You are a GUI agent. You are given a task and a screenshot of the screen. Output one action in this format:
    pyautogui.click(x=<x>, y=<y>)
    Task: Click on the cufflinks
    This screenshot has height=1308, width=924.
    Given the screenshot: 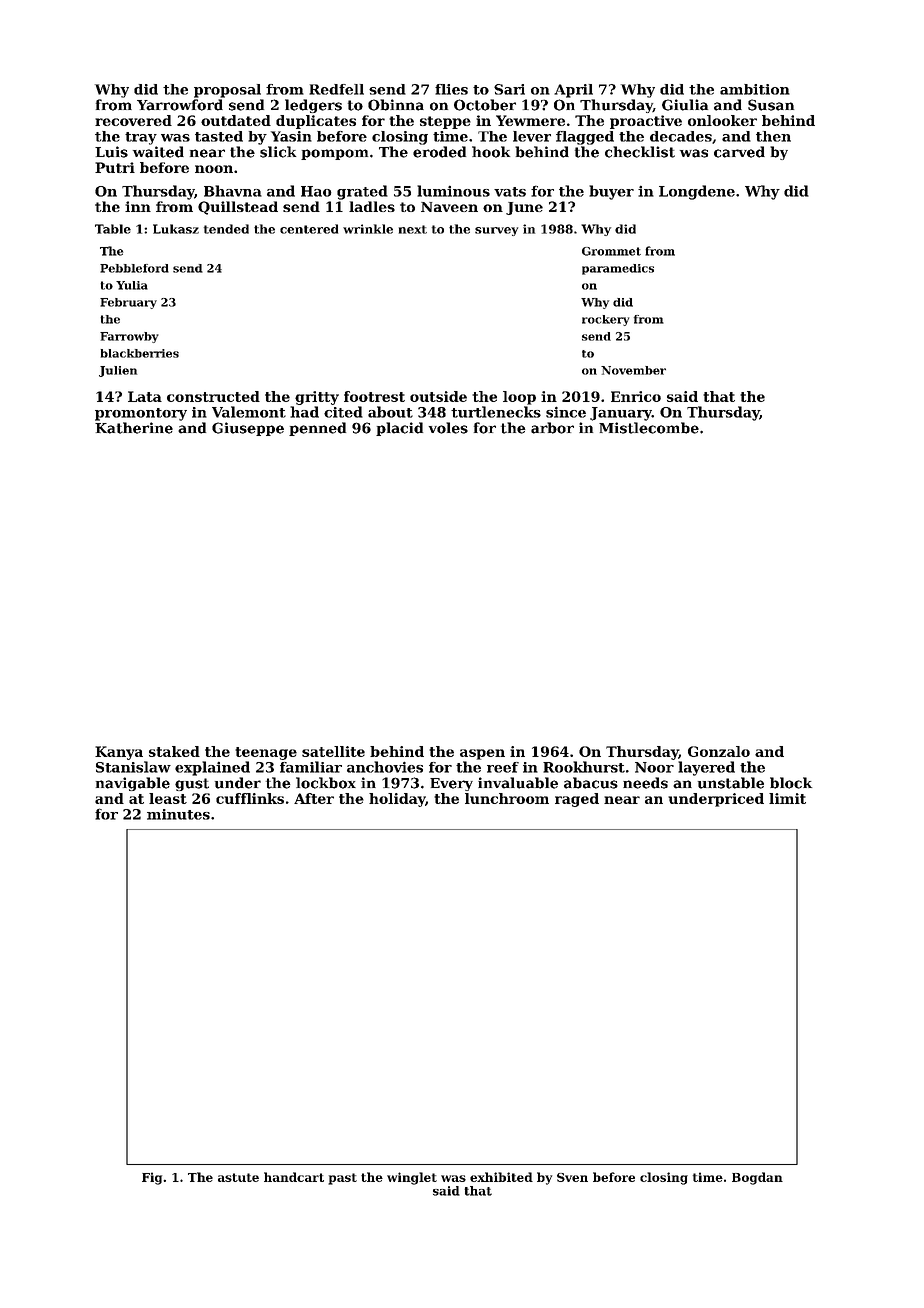 What is the action you would take?
    pyautogui.click(x=250, y=798)
